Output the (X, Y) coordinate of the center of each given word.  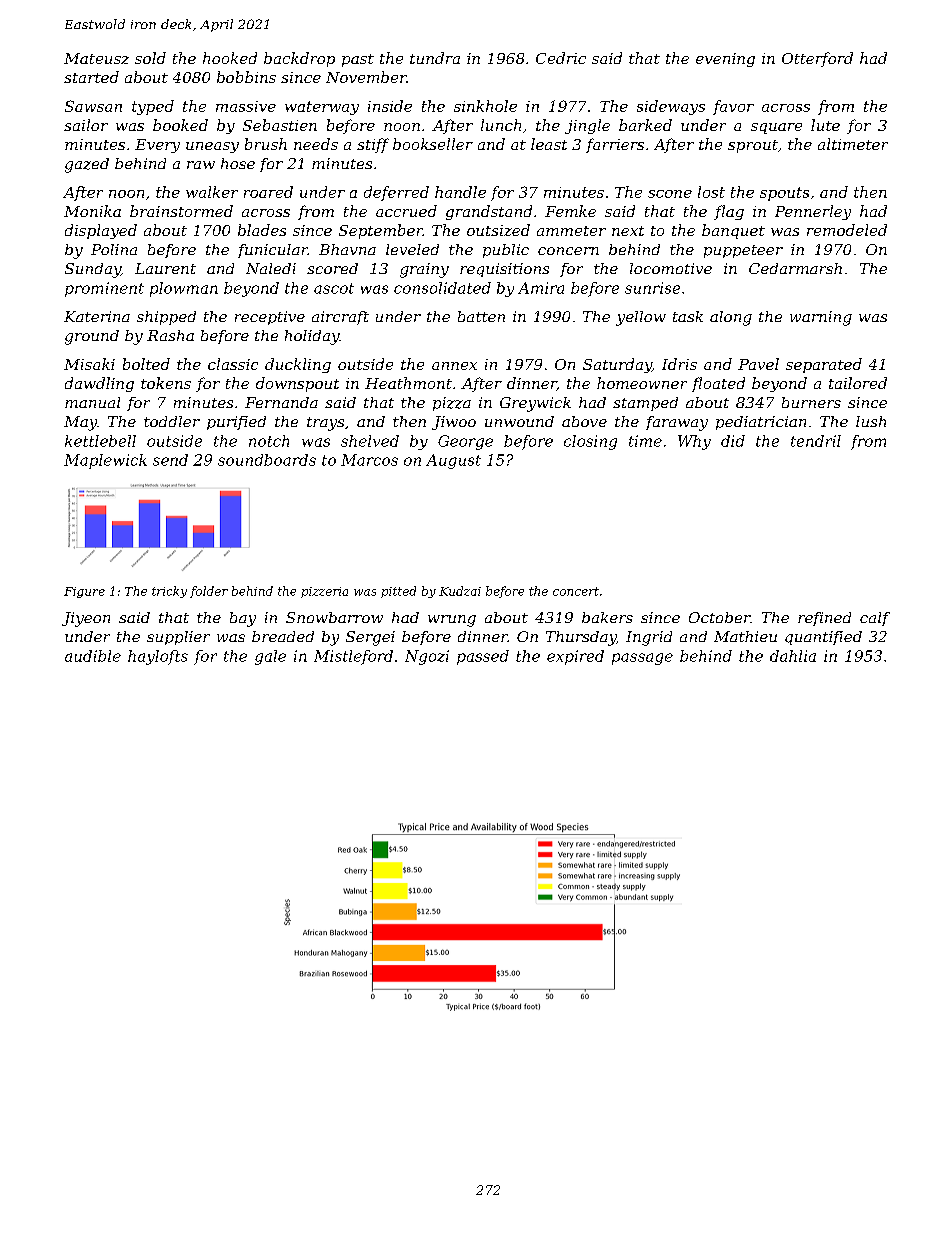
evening (725, 60)
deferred (396, 193)
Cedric (561, 58)
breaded (283, 636)
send (170, 460)
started (91, 77)
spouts (784, 194)
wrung (452, 621)
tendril (816, 441)
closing (590, 442)
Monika (92, 211)
